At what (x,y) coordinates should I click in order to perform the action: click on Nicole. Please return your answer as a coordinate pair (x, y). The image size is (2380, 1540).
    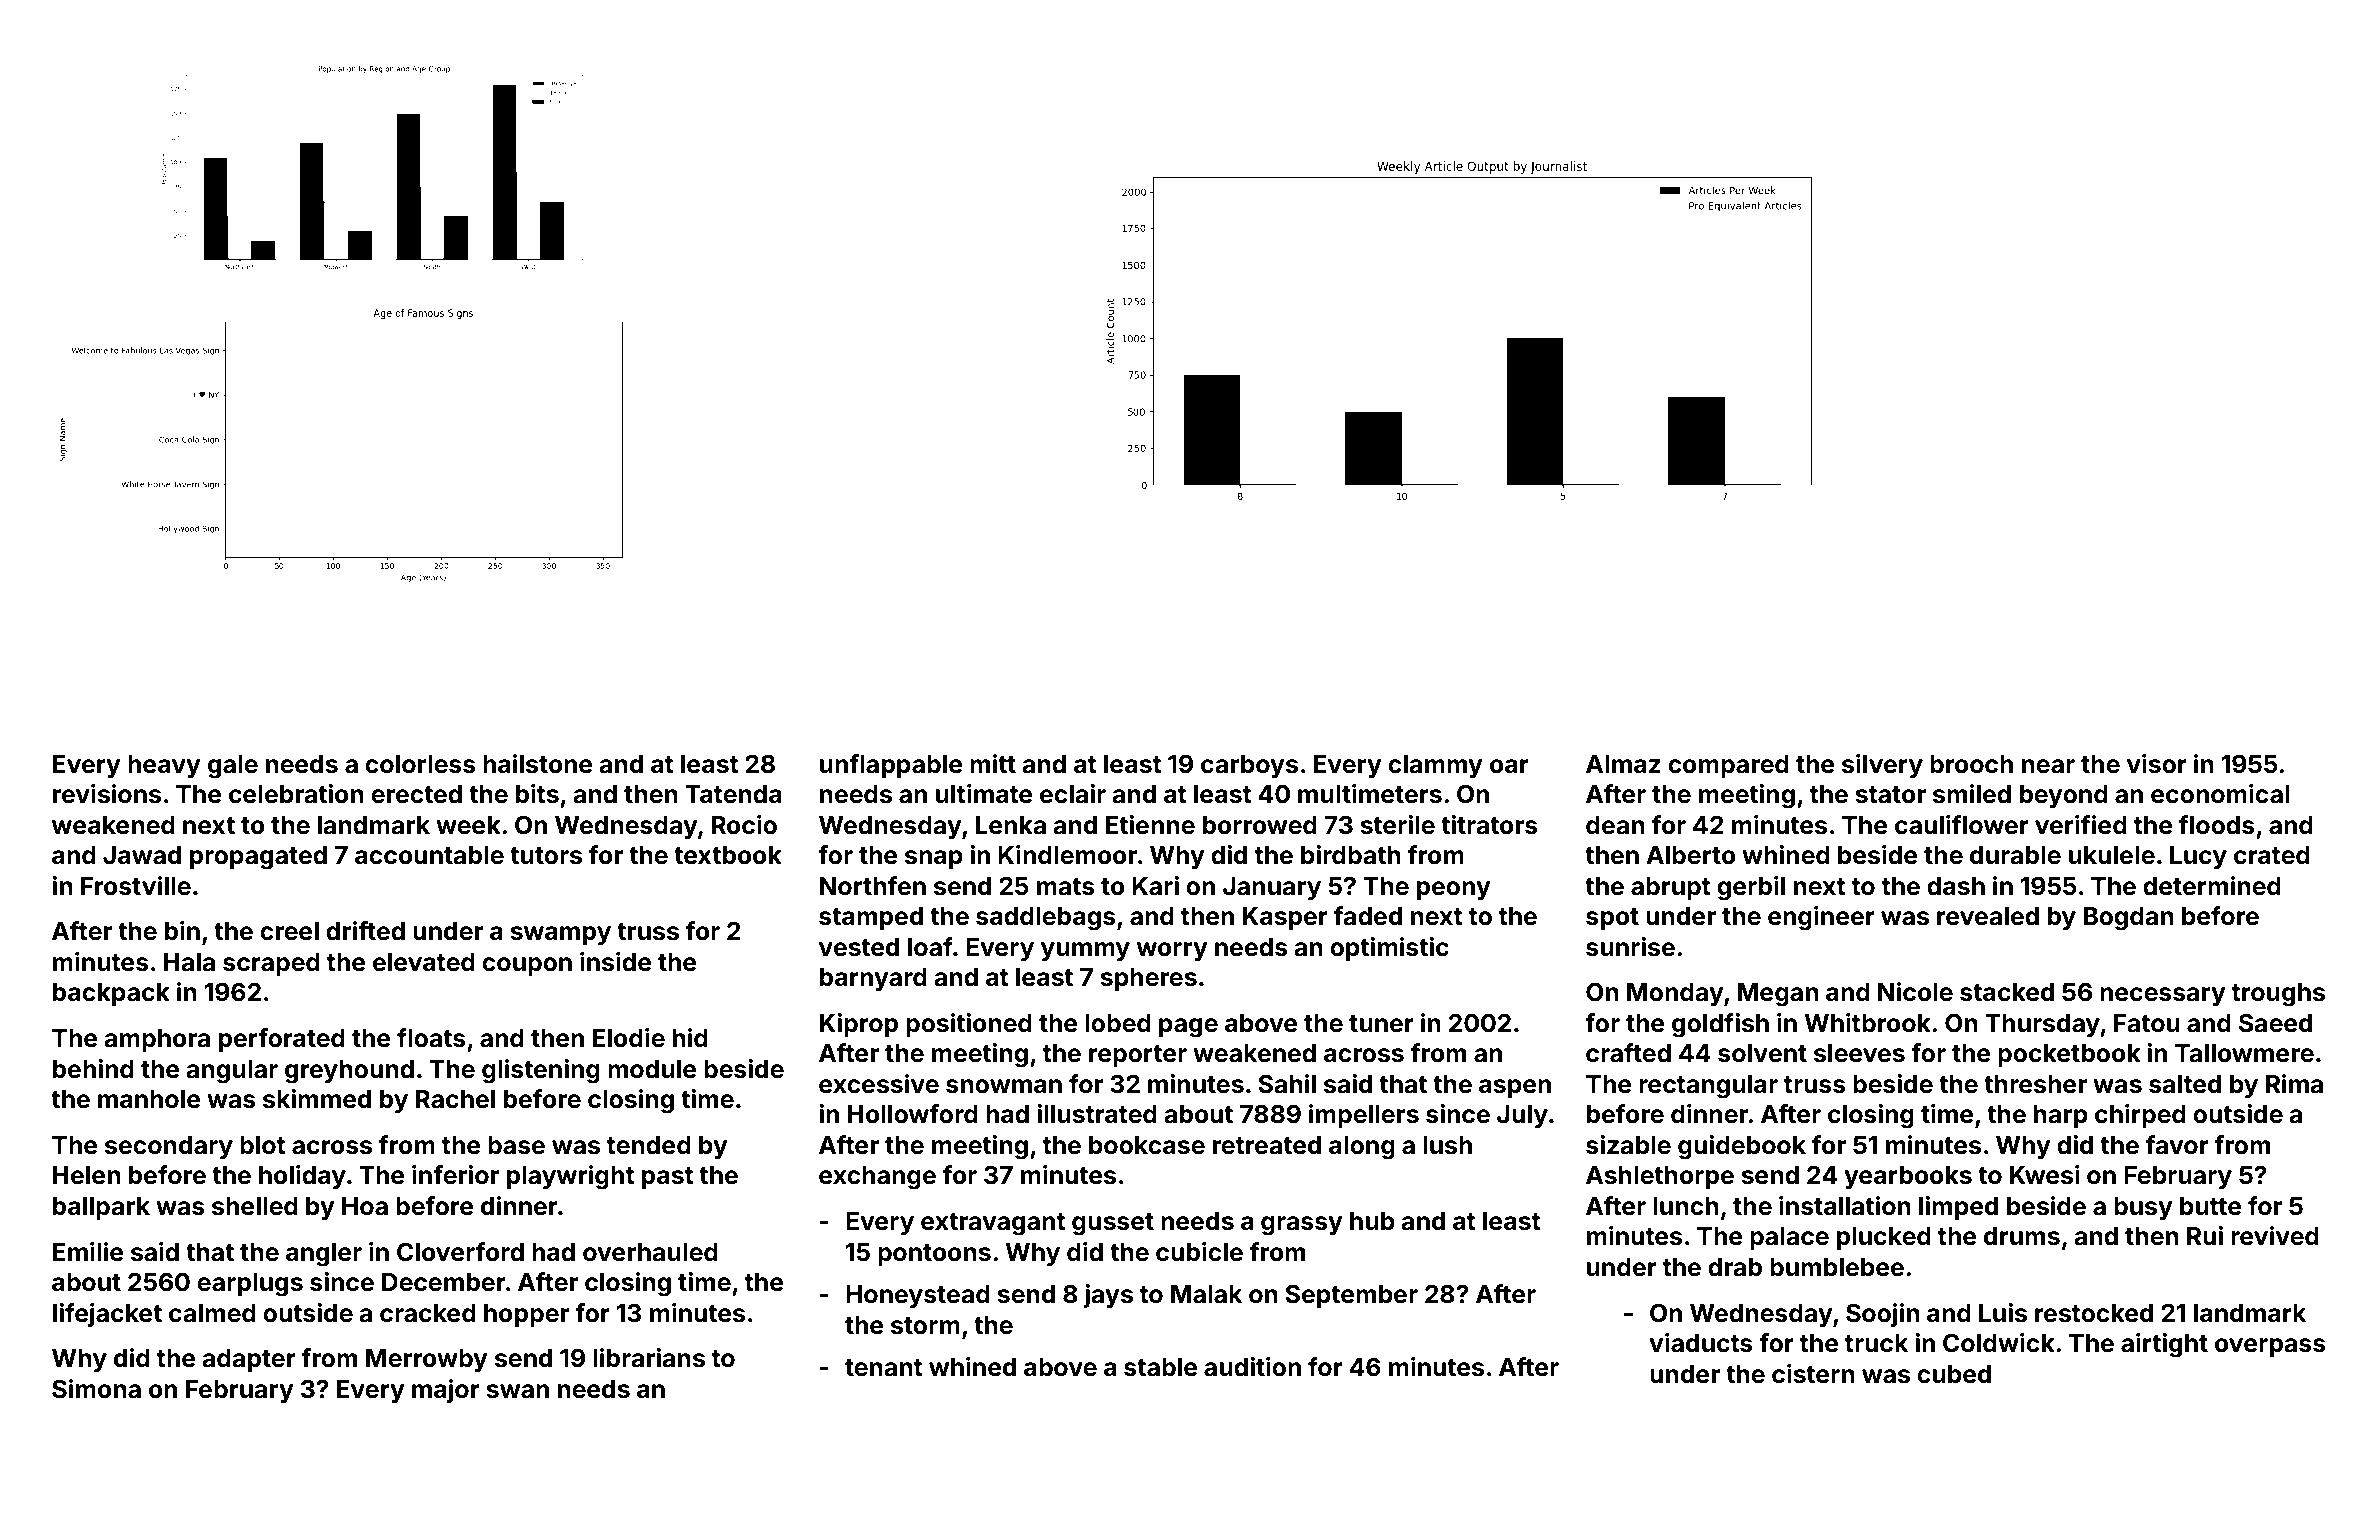
    Looking at the image, I should click on (1915, 992).
